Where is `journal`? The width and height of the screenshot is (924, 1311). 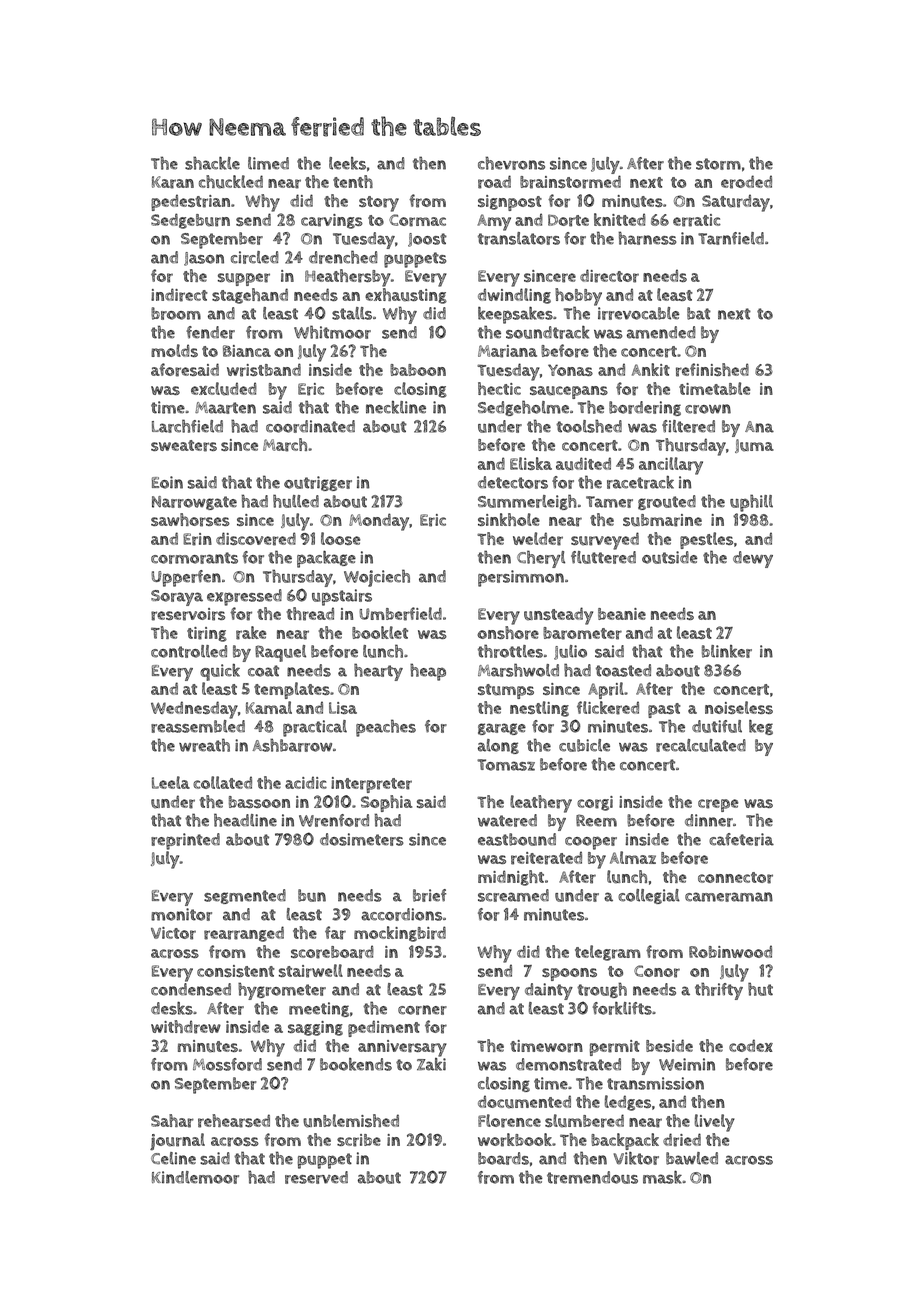
journal is located at coordinates (177, 1141).
